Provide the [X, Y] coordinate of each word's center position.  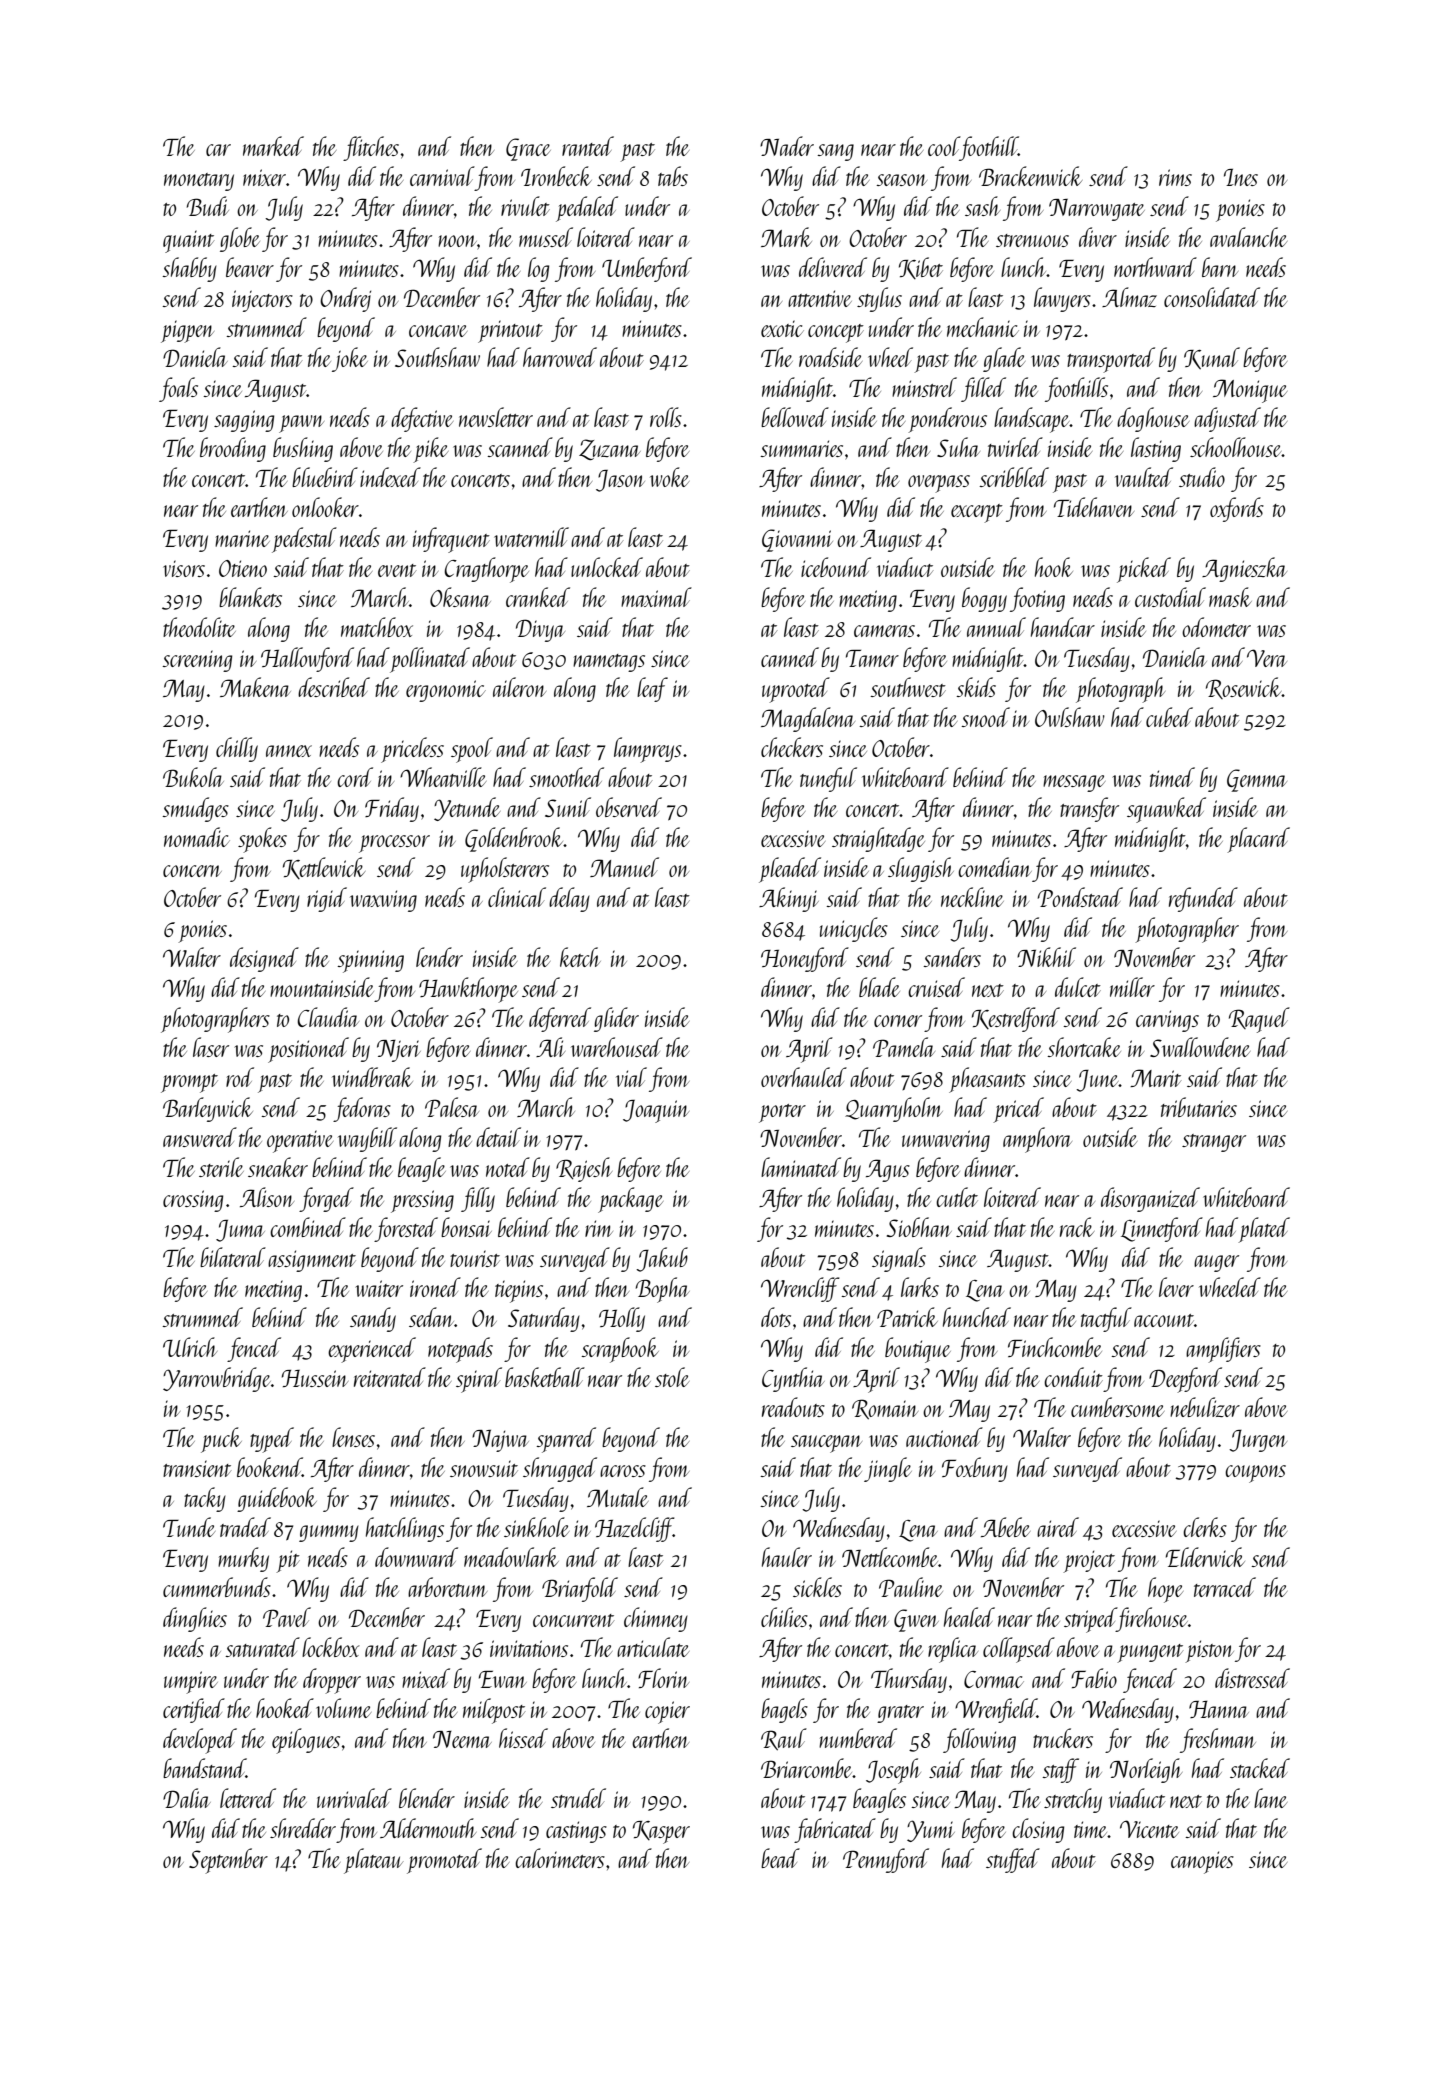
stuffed [1013, 1860]
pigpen [187, 331]
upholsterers [505, 870]
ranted [588, 146]
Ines [1241, 177]
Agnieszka [1244, 569]
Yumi [931, 1831]
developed [200, 1741]
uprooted [796, 690]
